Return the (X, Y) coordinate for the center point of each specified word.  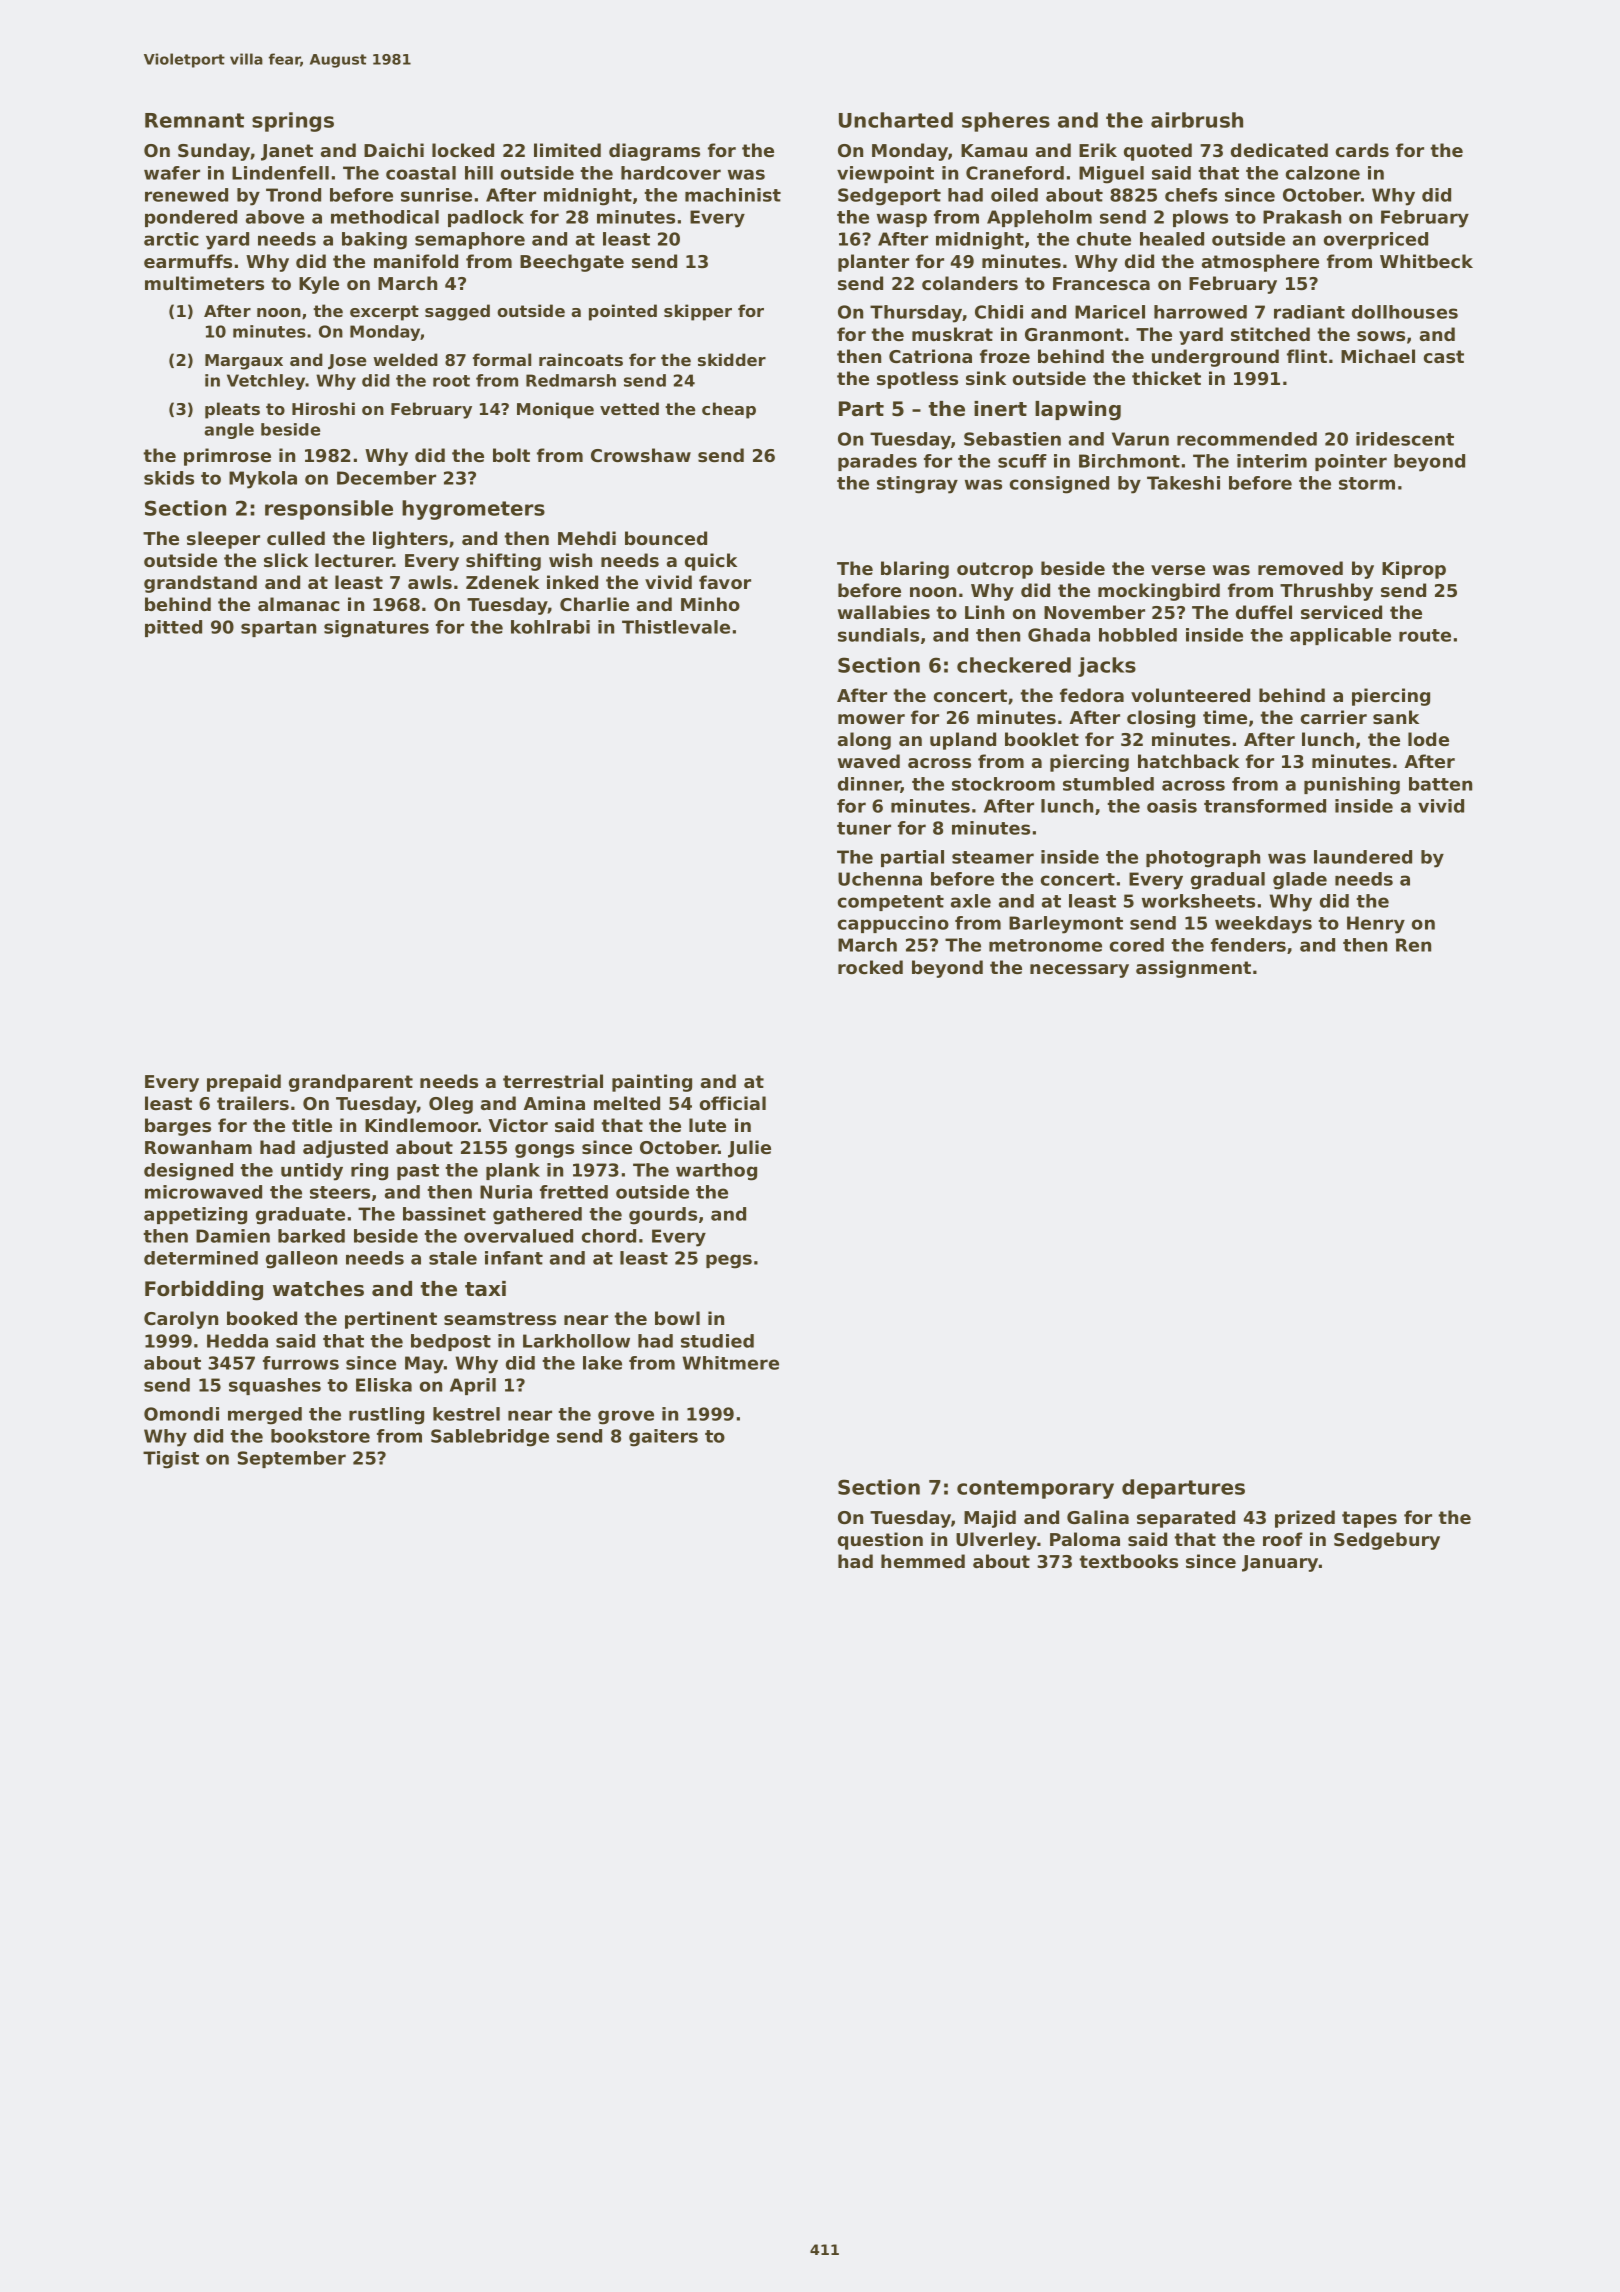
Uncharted (896, 120)
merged (265, 1416)
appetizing (195, 1216)
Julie (749, 1149)
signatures (376, 629)
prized (1305, 1519)
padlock (486, 218)
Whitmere (730, 1363)
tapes (1369, 1519)
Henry (1376, 925)
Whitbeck (1426, 261)
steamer (993, 857)
